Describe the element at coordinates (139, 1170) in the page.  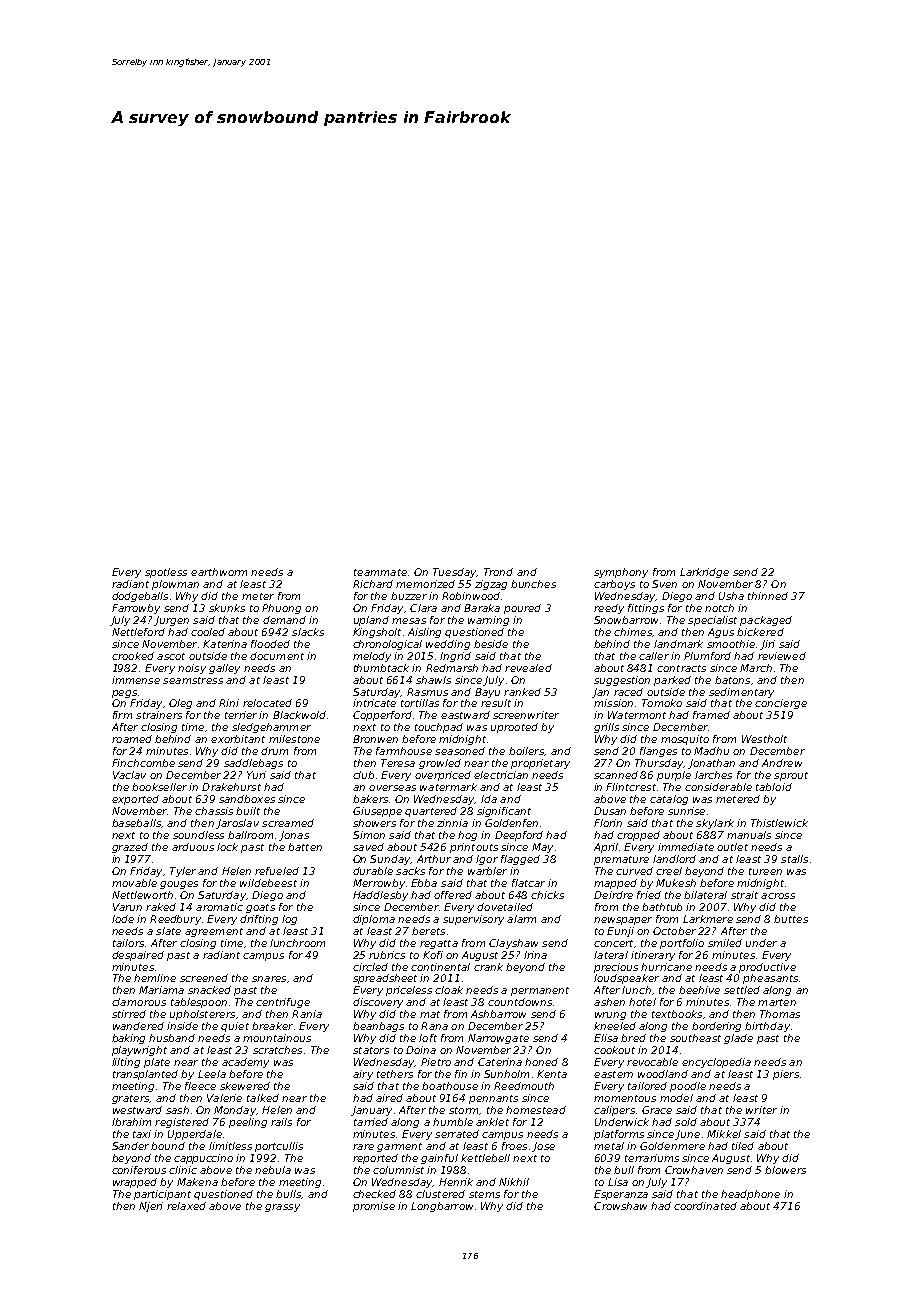
I see `coniferous` at that location.
